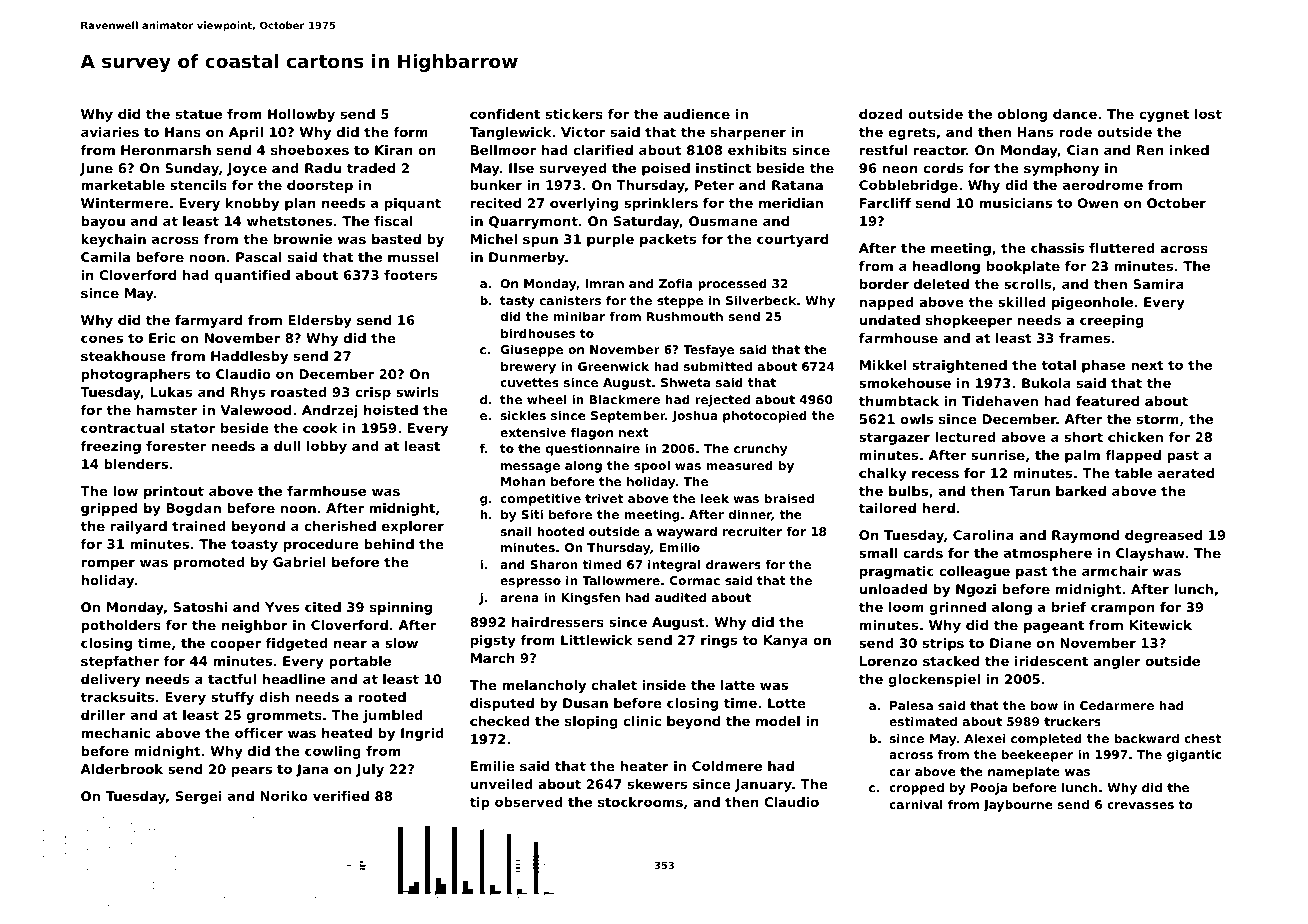 The width and height of the screenshot is (1308, 924). Describe the element at coordinates (320, 321) in the screenshot. I see `Eldersby` at that location.
